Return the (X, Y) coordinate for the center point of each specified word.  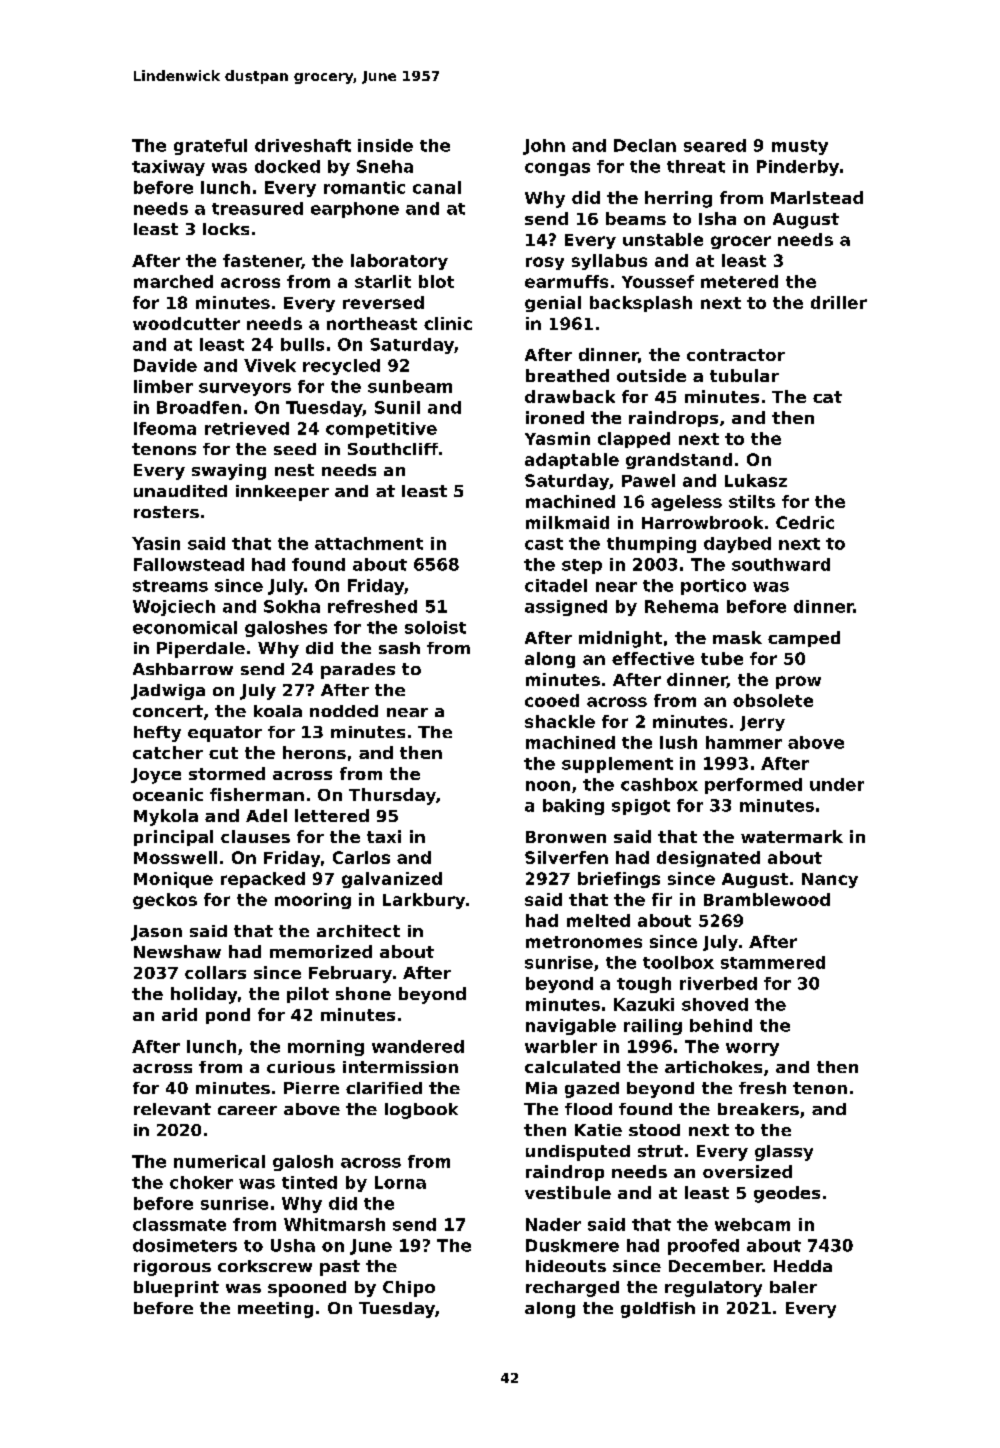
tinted (309, 1182)
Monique (173, 880)
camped (804, 639)
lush (678, 742)
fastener (262, 261)
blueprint (176, 1289)
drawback (570, 396)
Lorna (400, 1182)
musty (800, 147)
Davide (165, 365)
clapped (634, 440)
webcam (752, 1224)
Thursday (392, 796)
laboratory (399, 262)
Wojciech (174, 608)
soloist (435, 627)
